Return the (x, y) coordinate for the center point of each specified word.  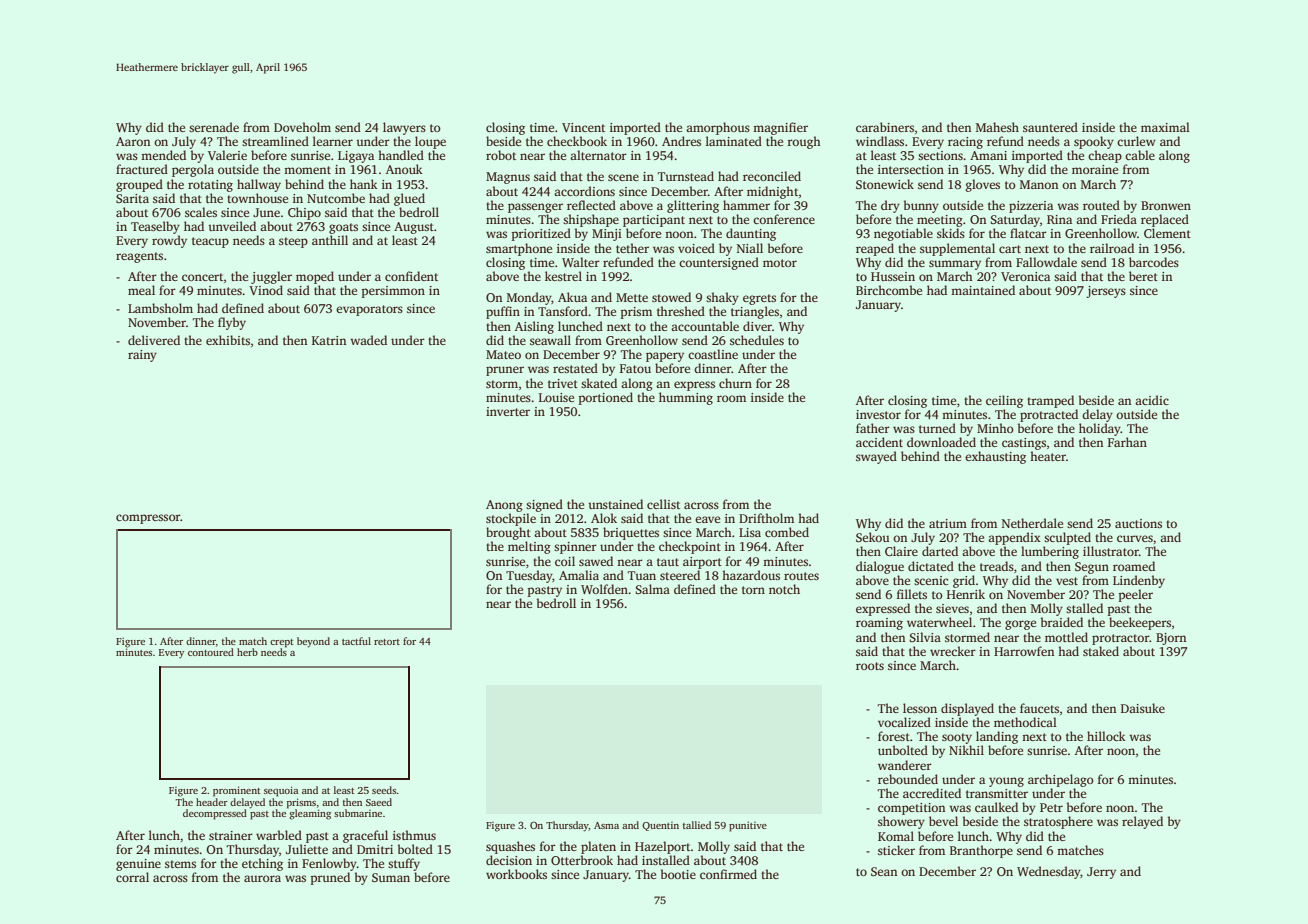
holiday (1100, 429)
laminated (734, 141)
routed (1101, 205)
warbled (279, 835)
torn (753, 590)
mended (163, 155)
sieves (952, 608)
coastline (713, 354)
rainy (142, 356)
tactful (356, 641)
